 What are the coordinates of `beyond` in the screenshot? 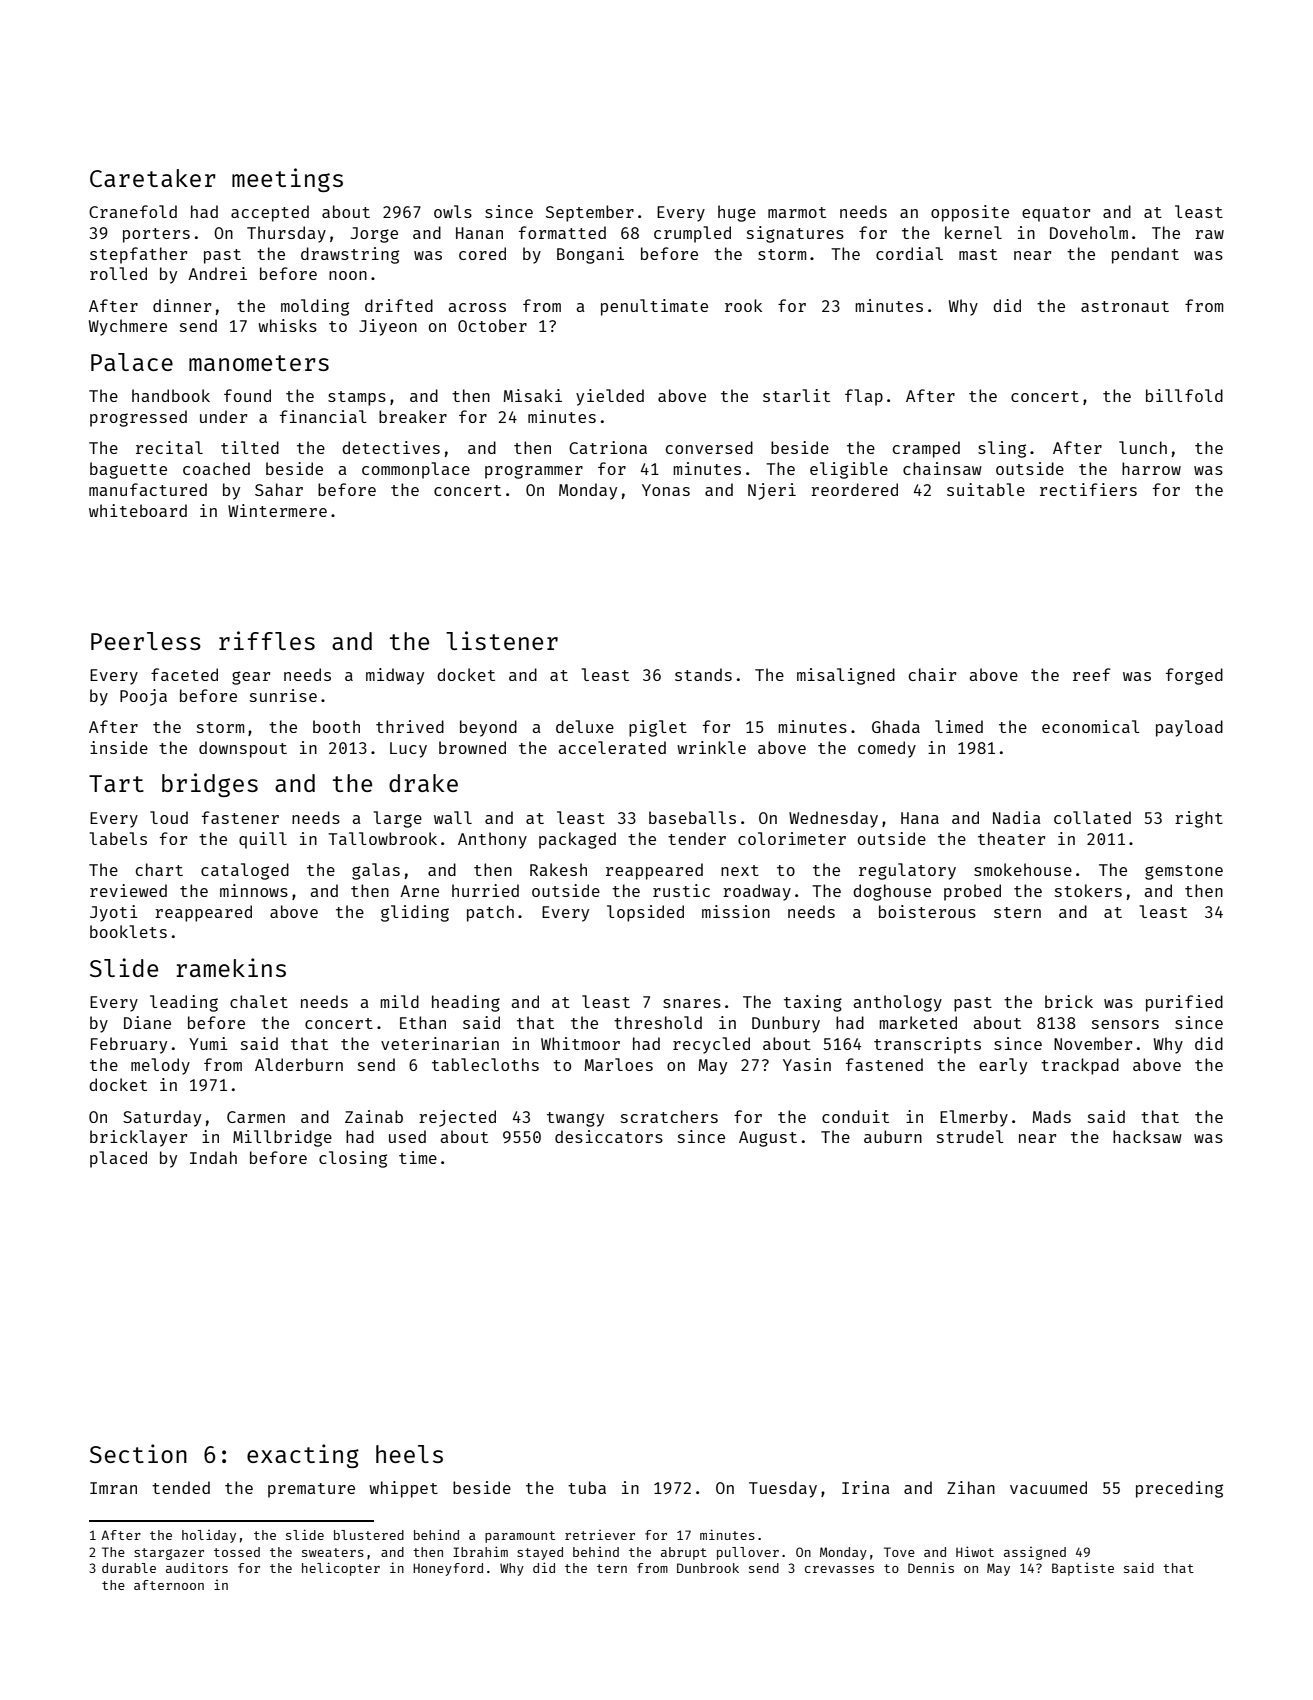 It's located at (488, 728).
